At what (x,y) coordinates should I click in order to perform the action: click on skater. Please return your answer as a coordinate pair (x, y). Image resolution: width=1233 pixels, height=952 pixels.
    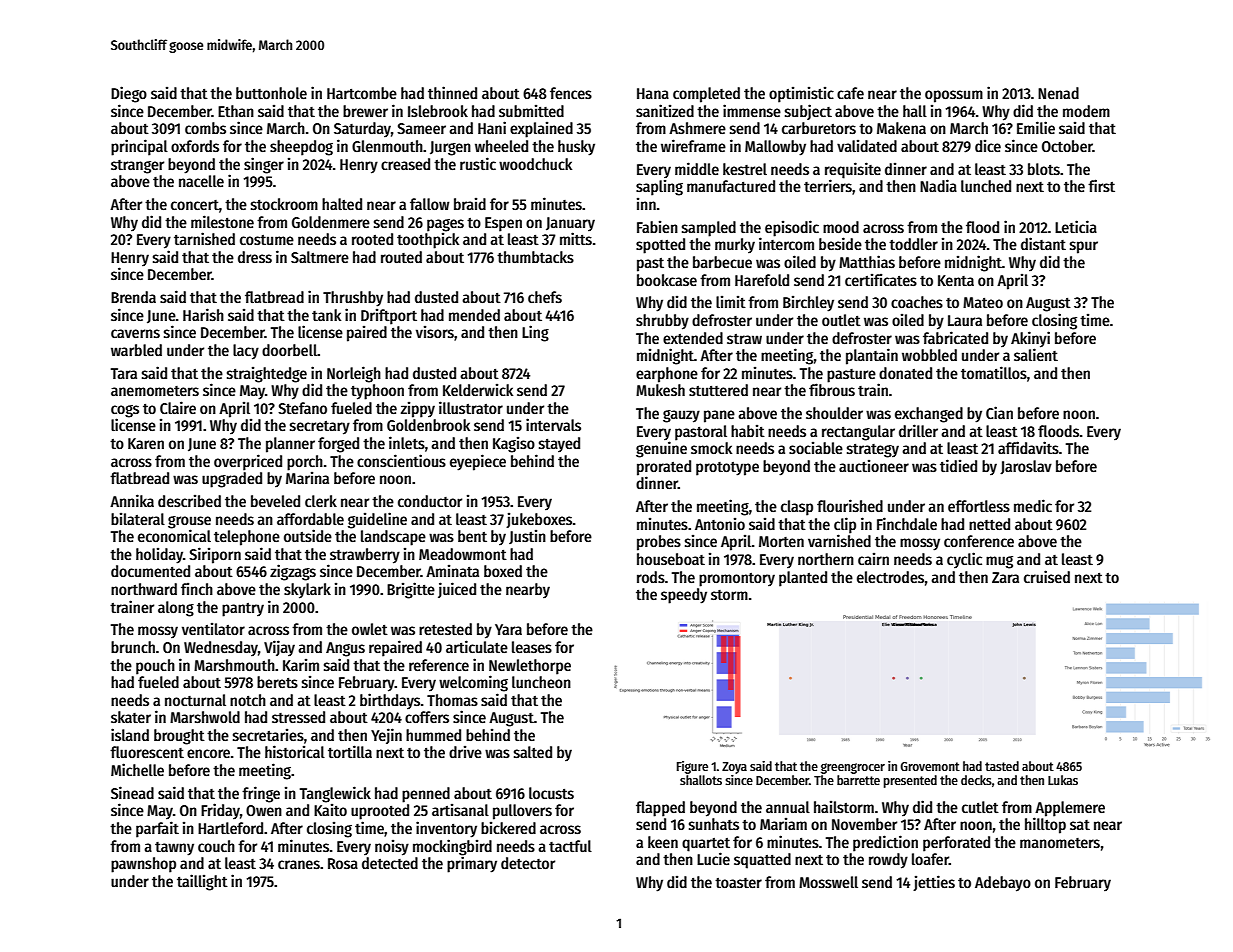
    Looking at the image, I should click on (131, 717).
